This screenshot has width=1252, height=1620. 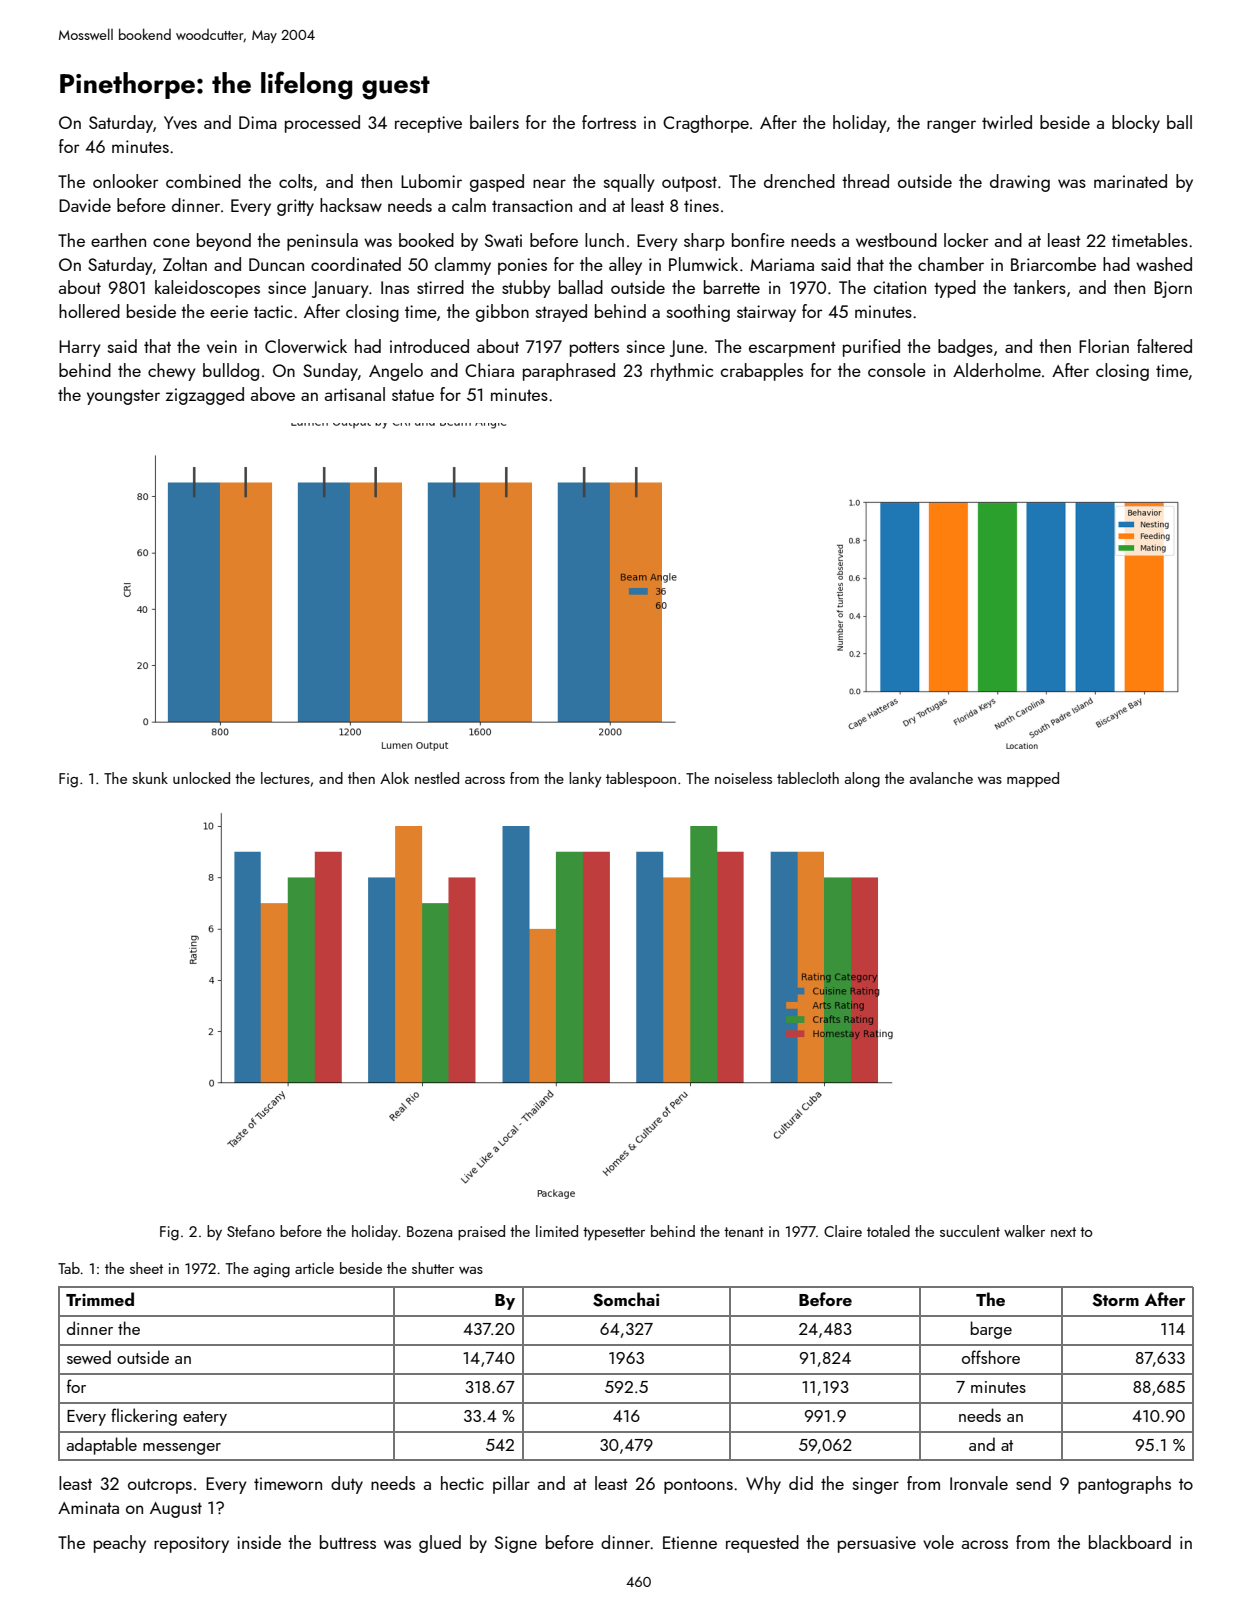 What do you see at coordinates (970, 1231) in the screenshot?
I see `succulent` at bounding box center [970, 1231].
